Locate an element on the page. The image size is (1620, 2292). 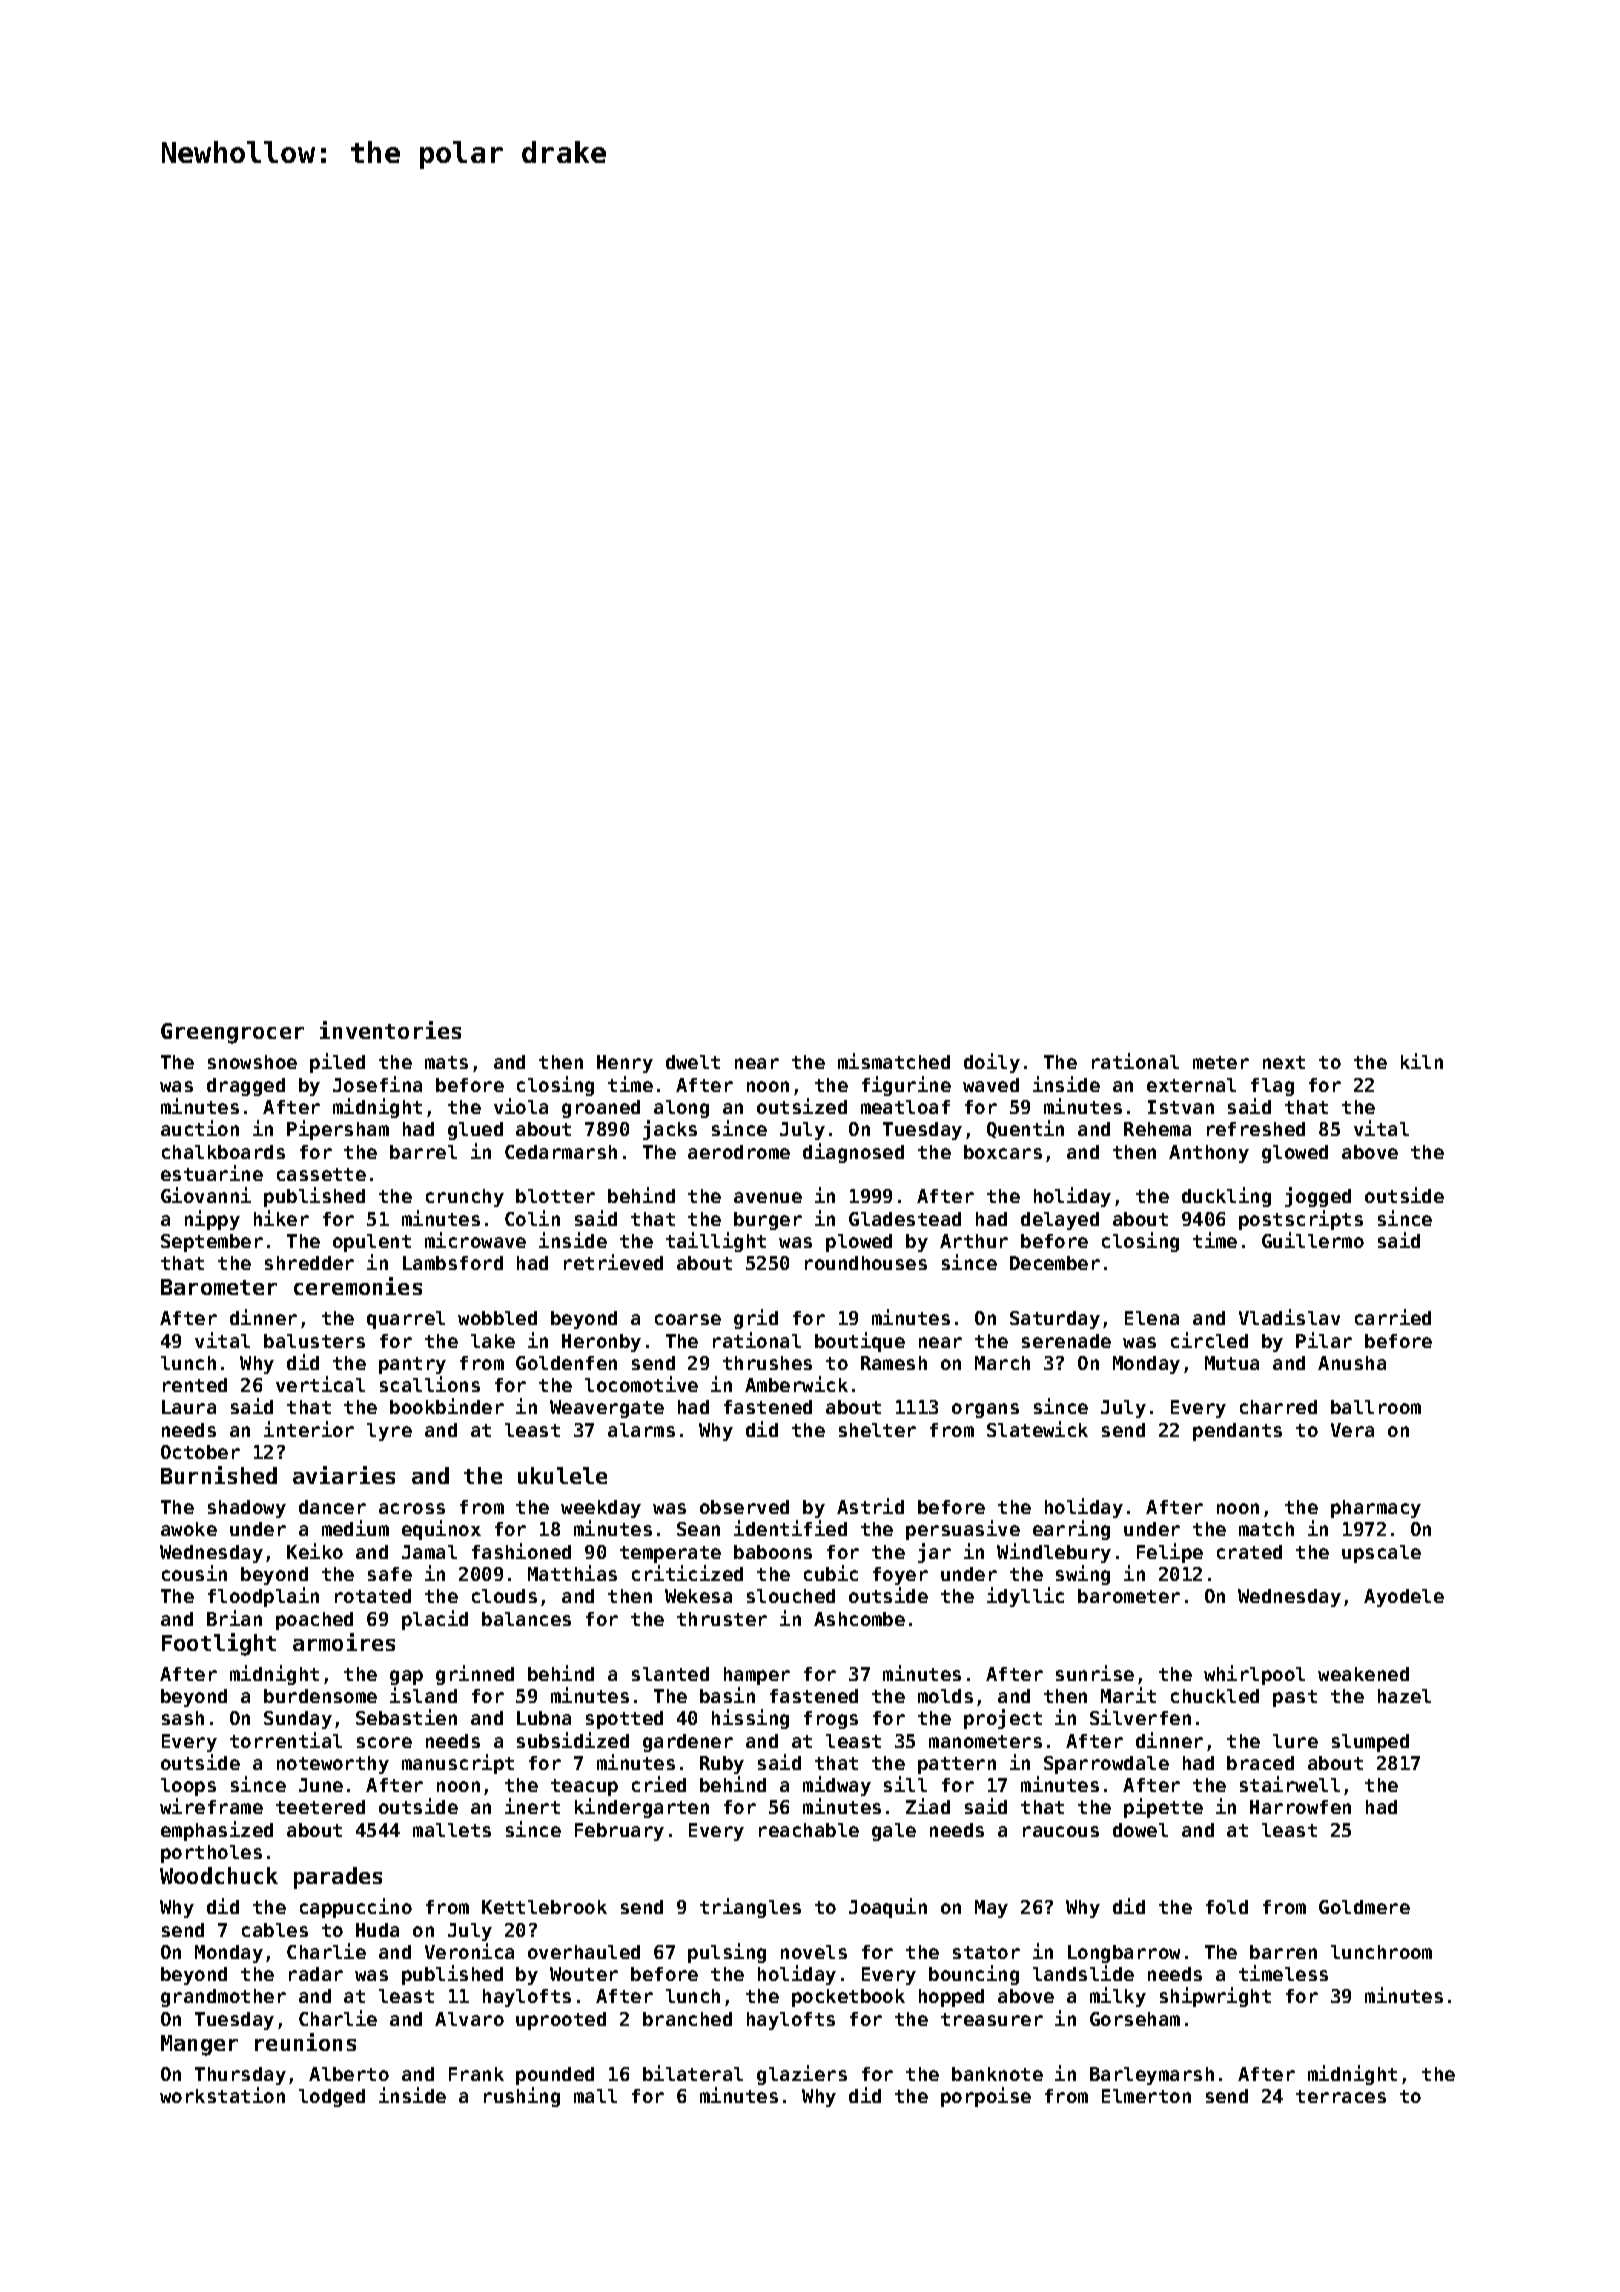
Elena is located at coordinates (1152, 1318).
